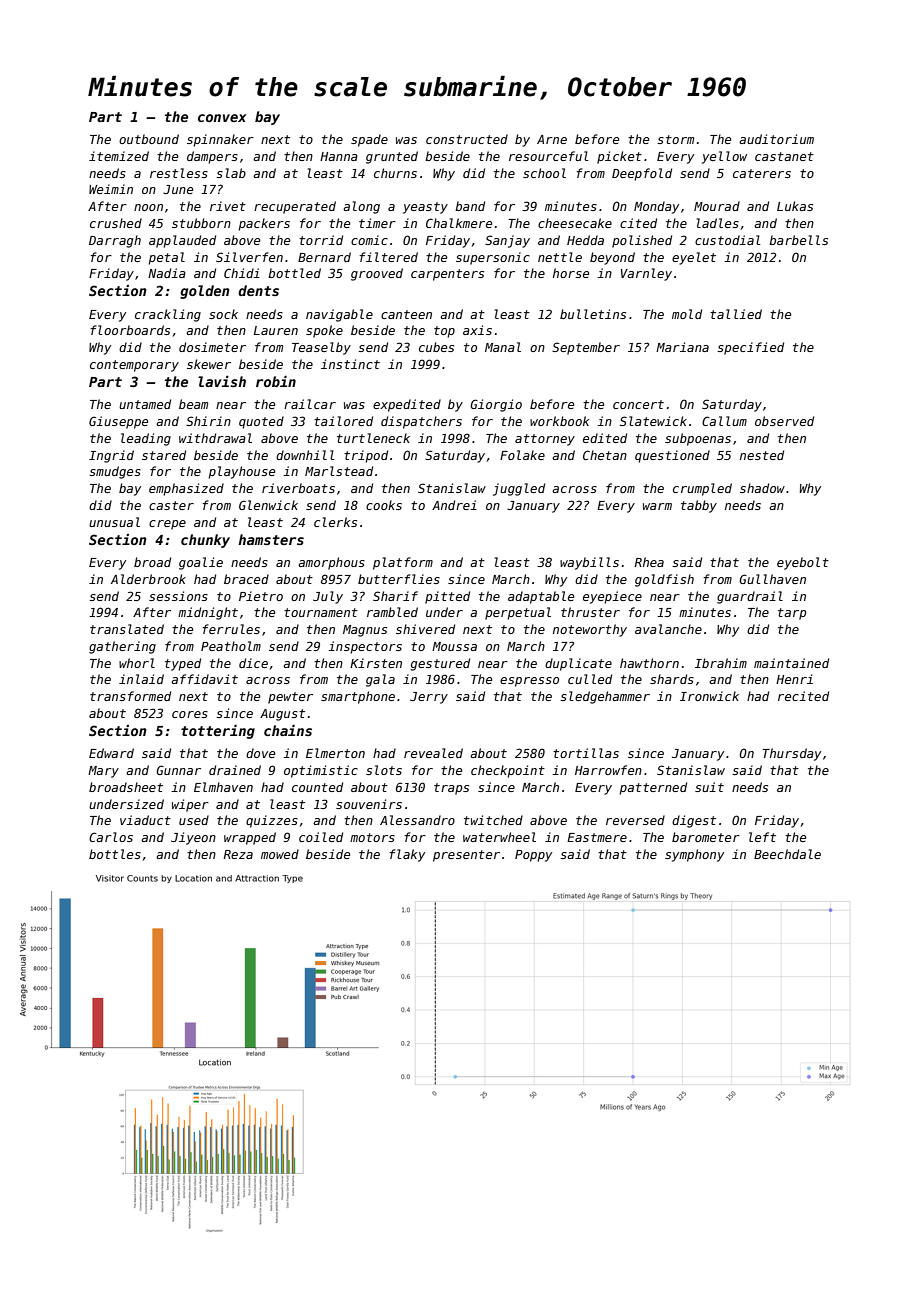 The height and width of the image is (1308, 924). I want to click on bottles, so click(115, 854).
